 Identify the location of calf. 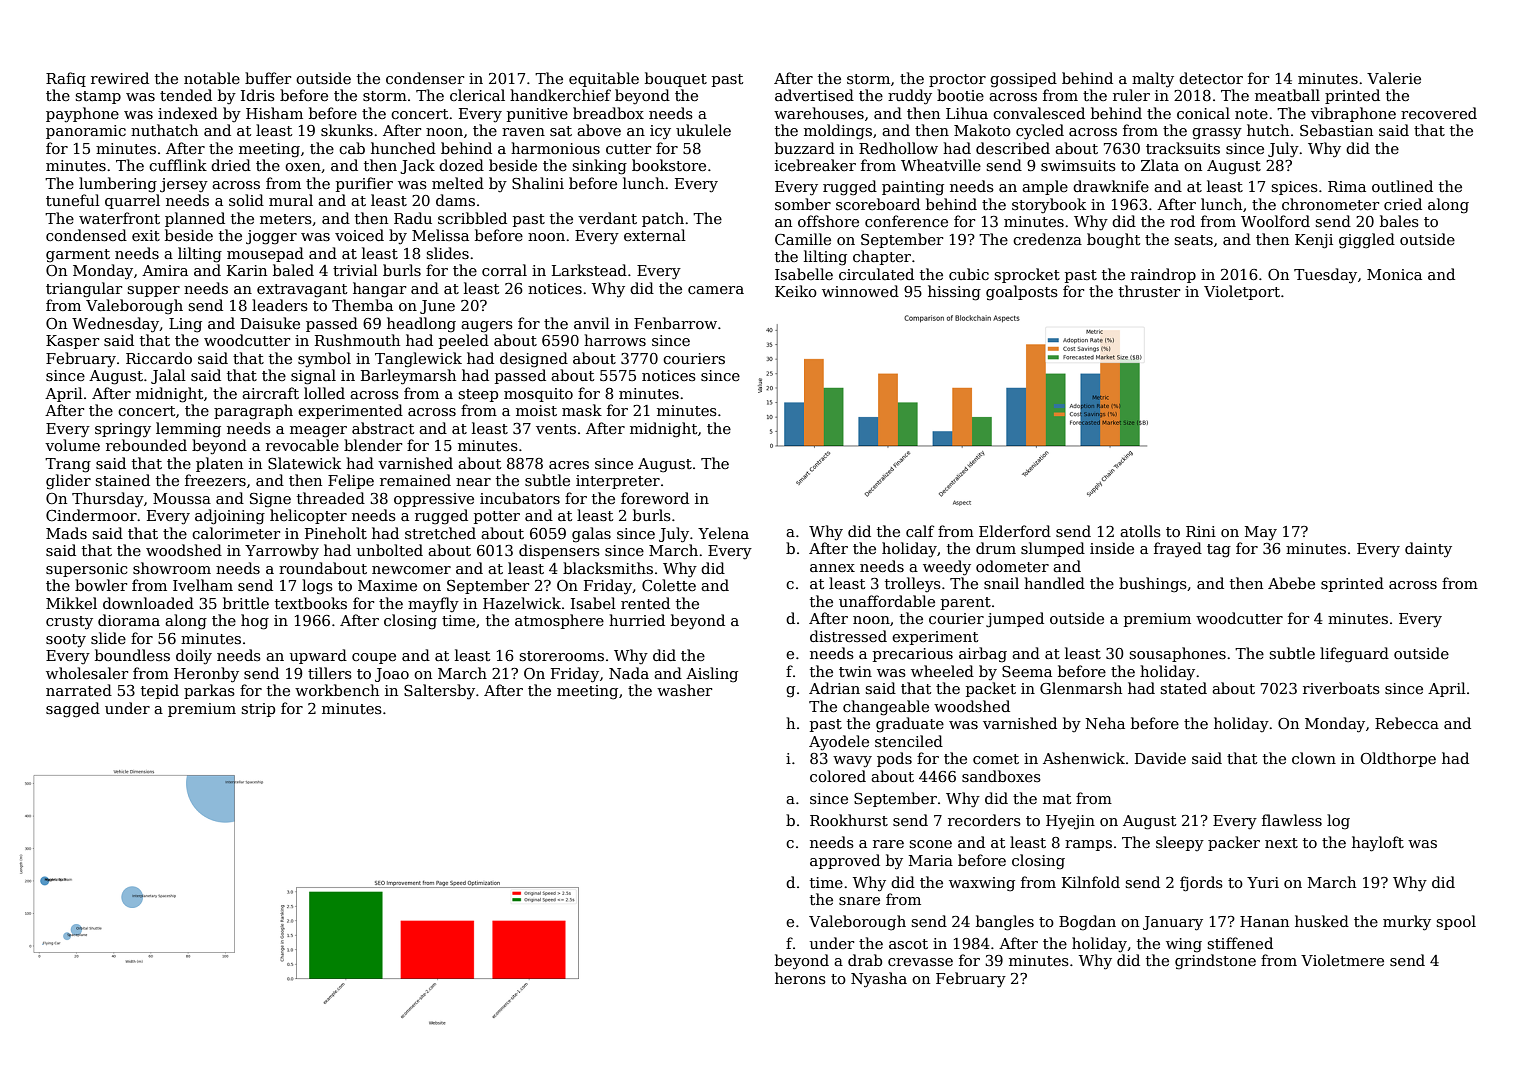
(920, 531).
